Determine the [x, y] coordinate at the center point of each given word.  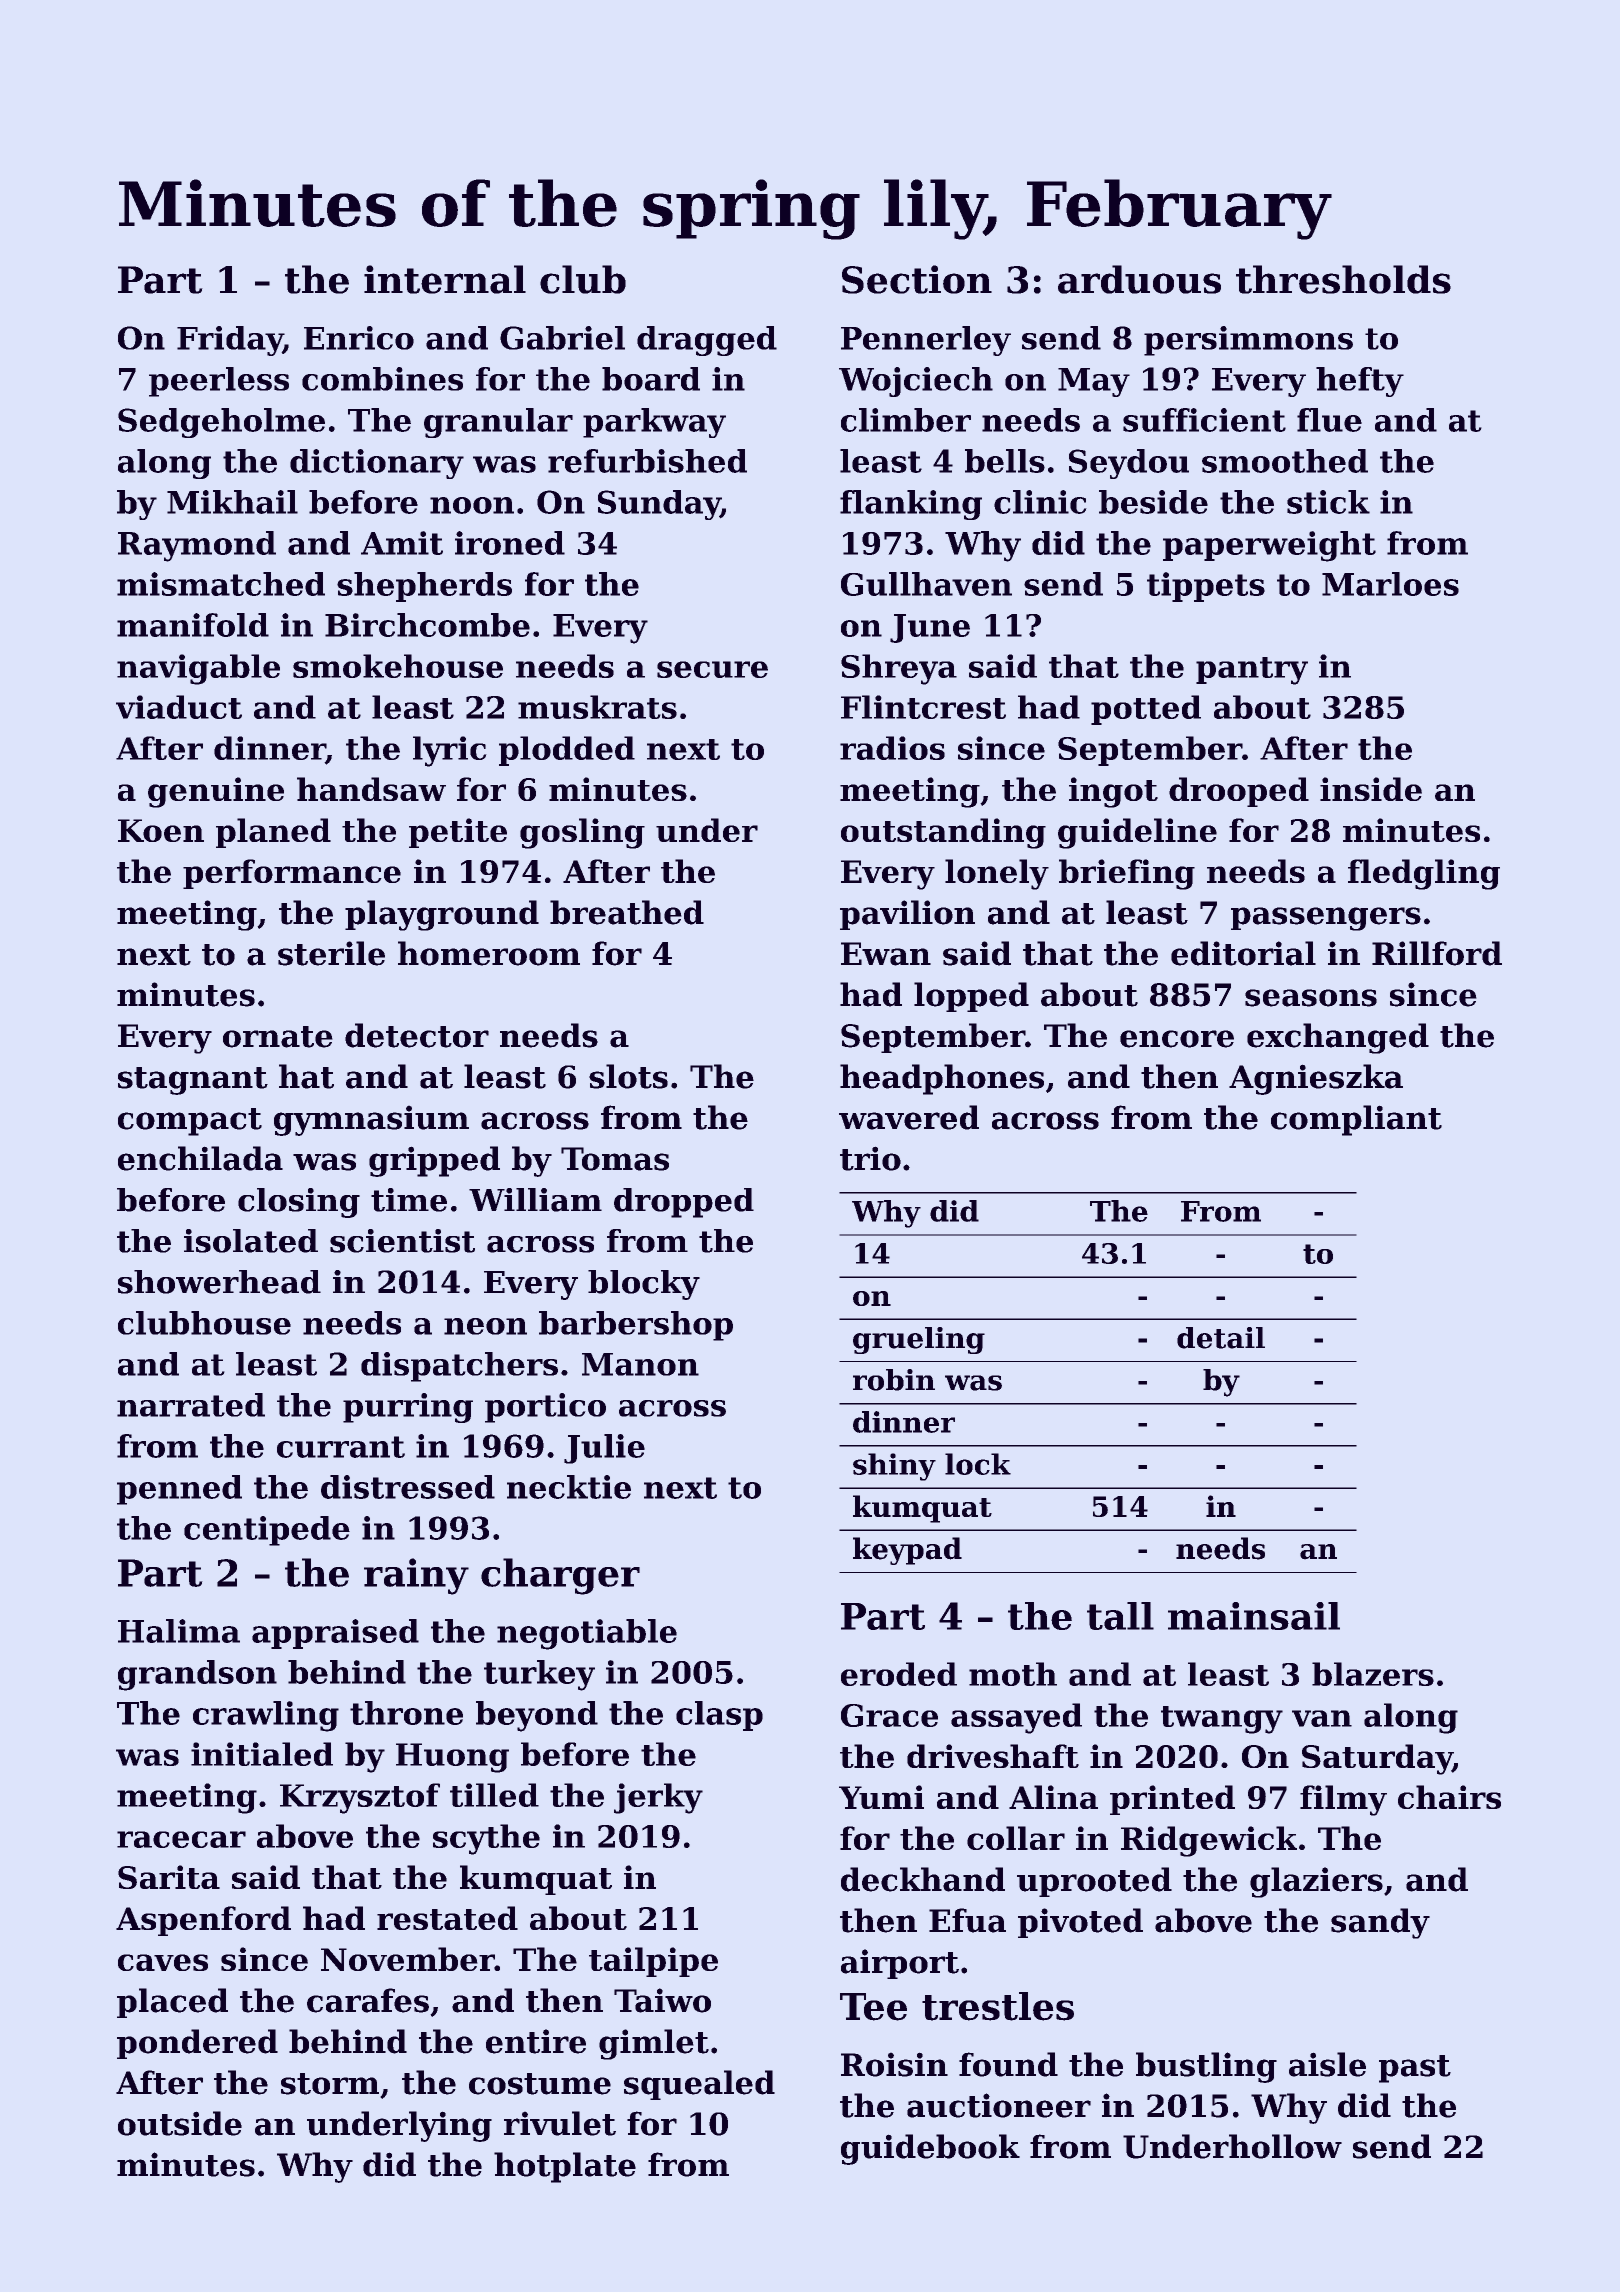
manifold [193, 625]
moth [1013, 1674]
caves [163, 1962]
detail [1221, 1338]
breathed [627, 912]
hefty [1360, 382]
